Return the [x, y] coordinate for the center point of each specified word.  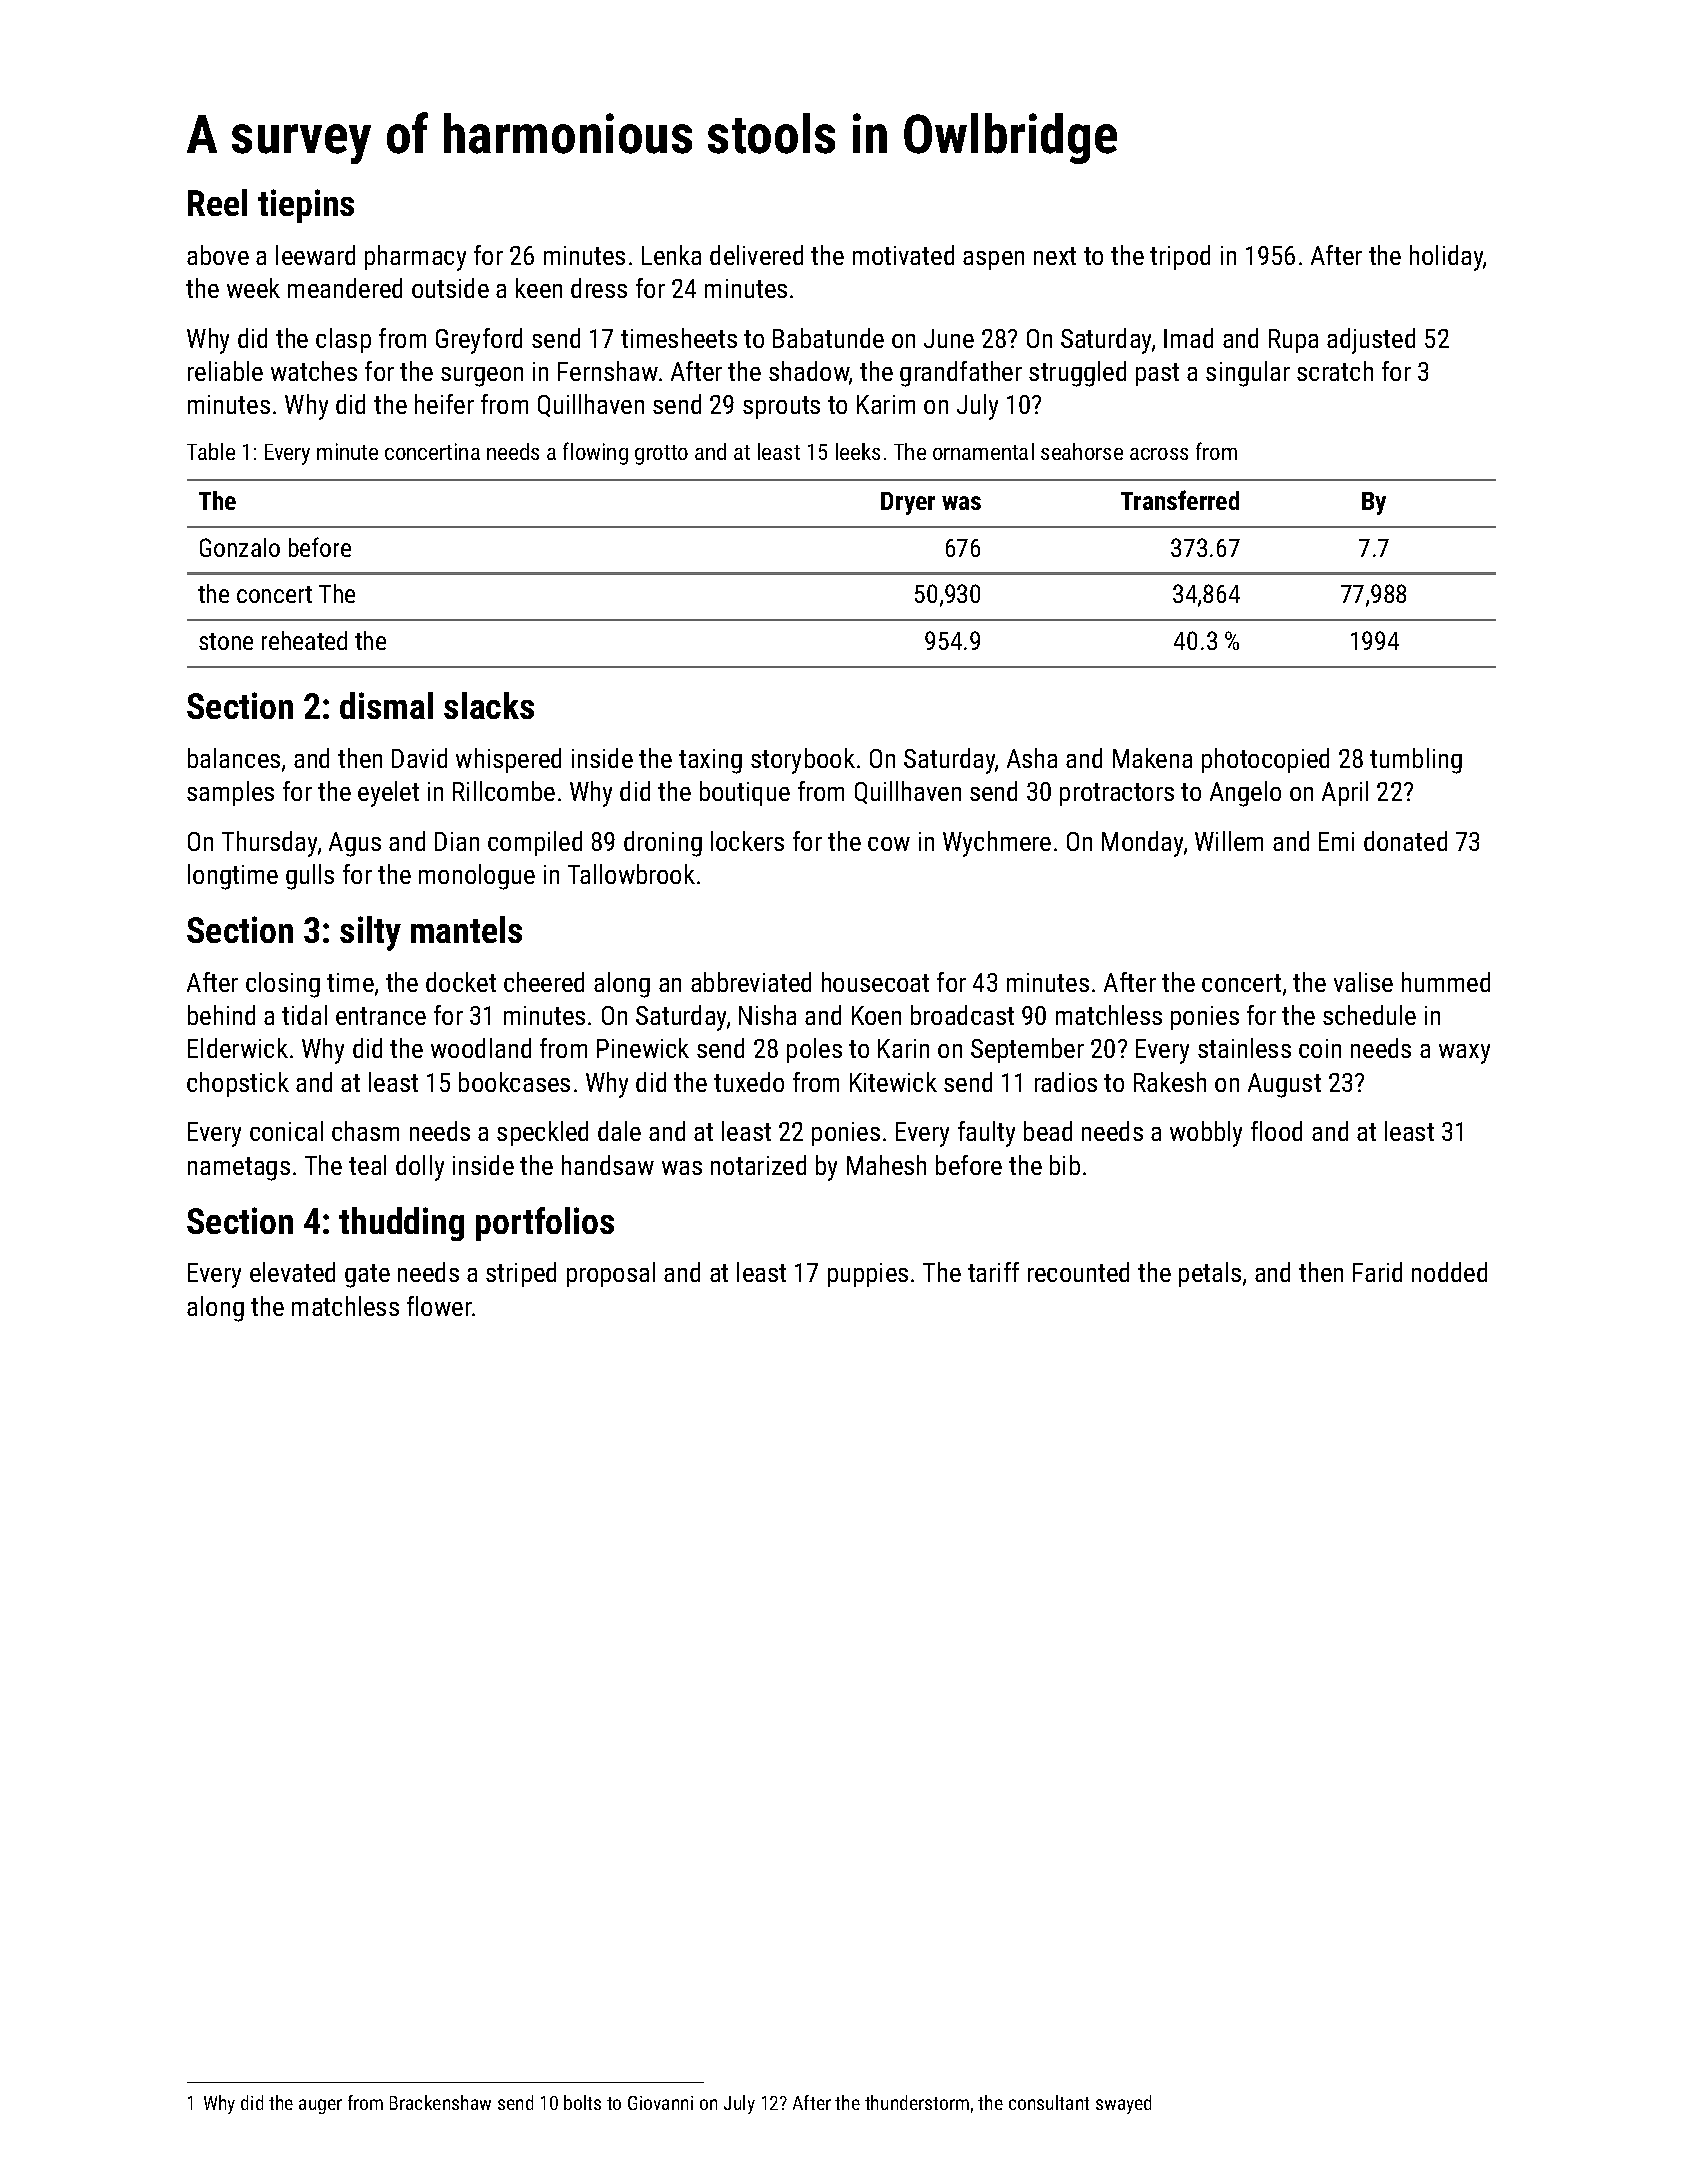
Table [211, 451]
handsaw [608, 1165]
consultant [1049, 2102]
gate [367, 1276]
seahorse [1082, 451]
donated [1405, 841]
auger [320, 2106]
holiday [1447, 258]
